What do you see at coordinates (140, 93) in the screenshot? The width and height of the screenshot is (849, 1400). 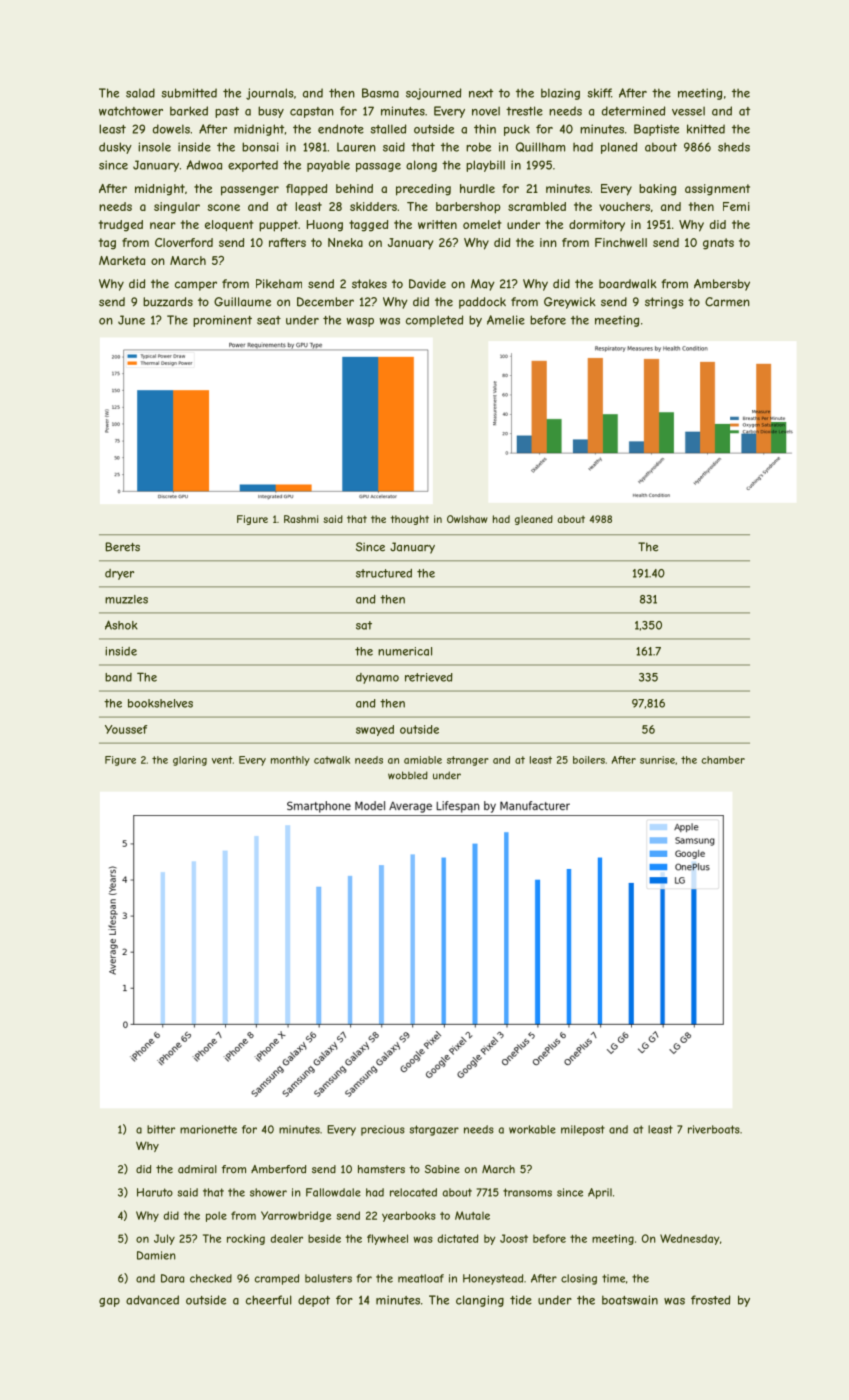 I see `salad` at bounding box center [140, 93].
